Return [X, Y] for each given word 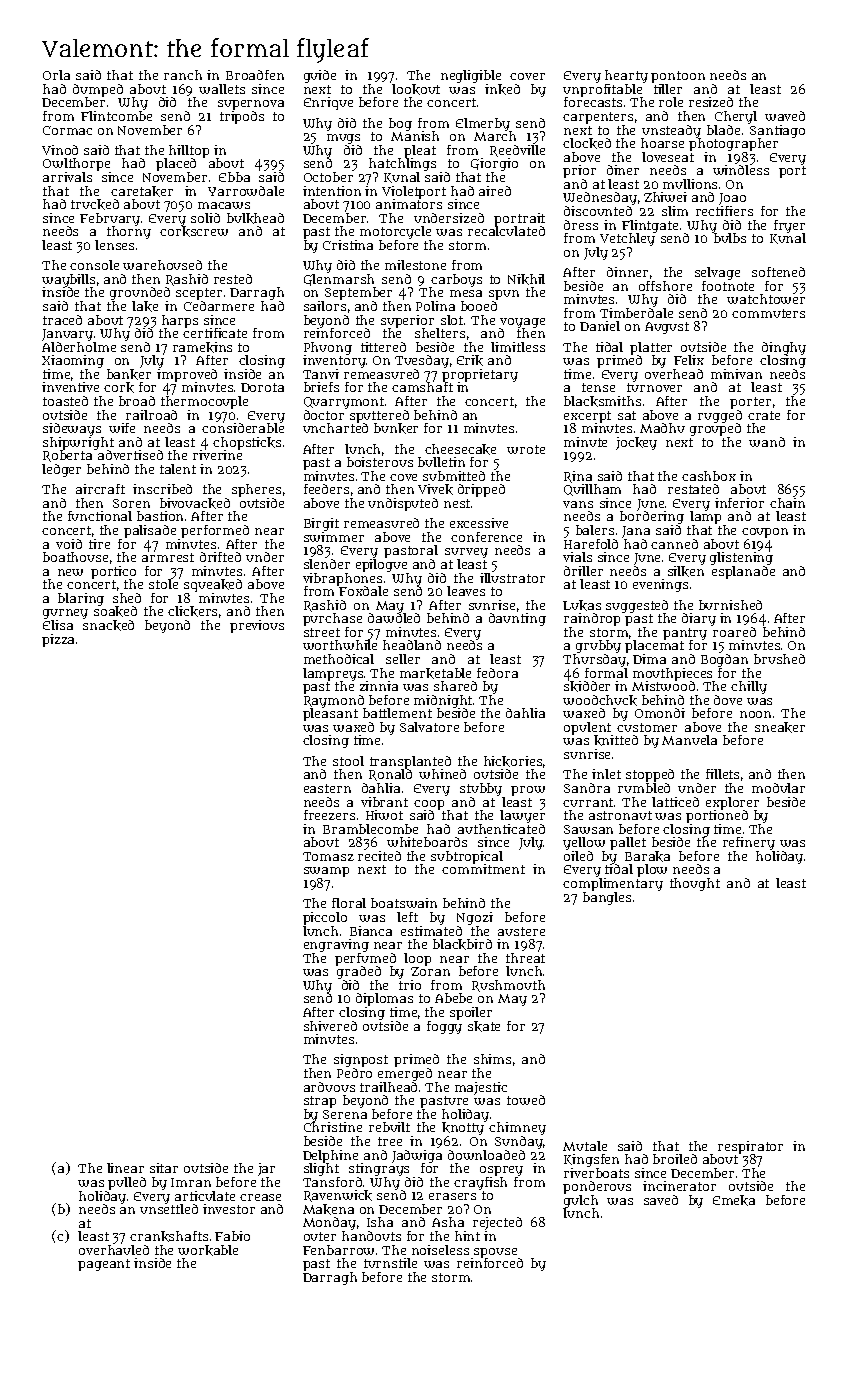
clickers [192, 611]
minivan [736, 374]
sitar [164, 1168]
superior [409, 322]
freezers [329, 815]
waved [785, 116]
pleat [420, 152]
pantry [685, 634]
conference [486, 537]
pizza [58, 640]
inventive [70, 387]
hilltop [189, 152]
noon [755, 714]
